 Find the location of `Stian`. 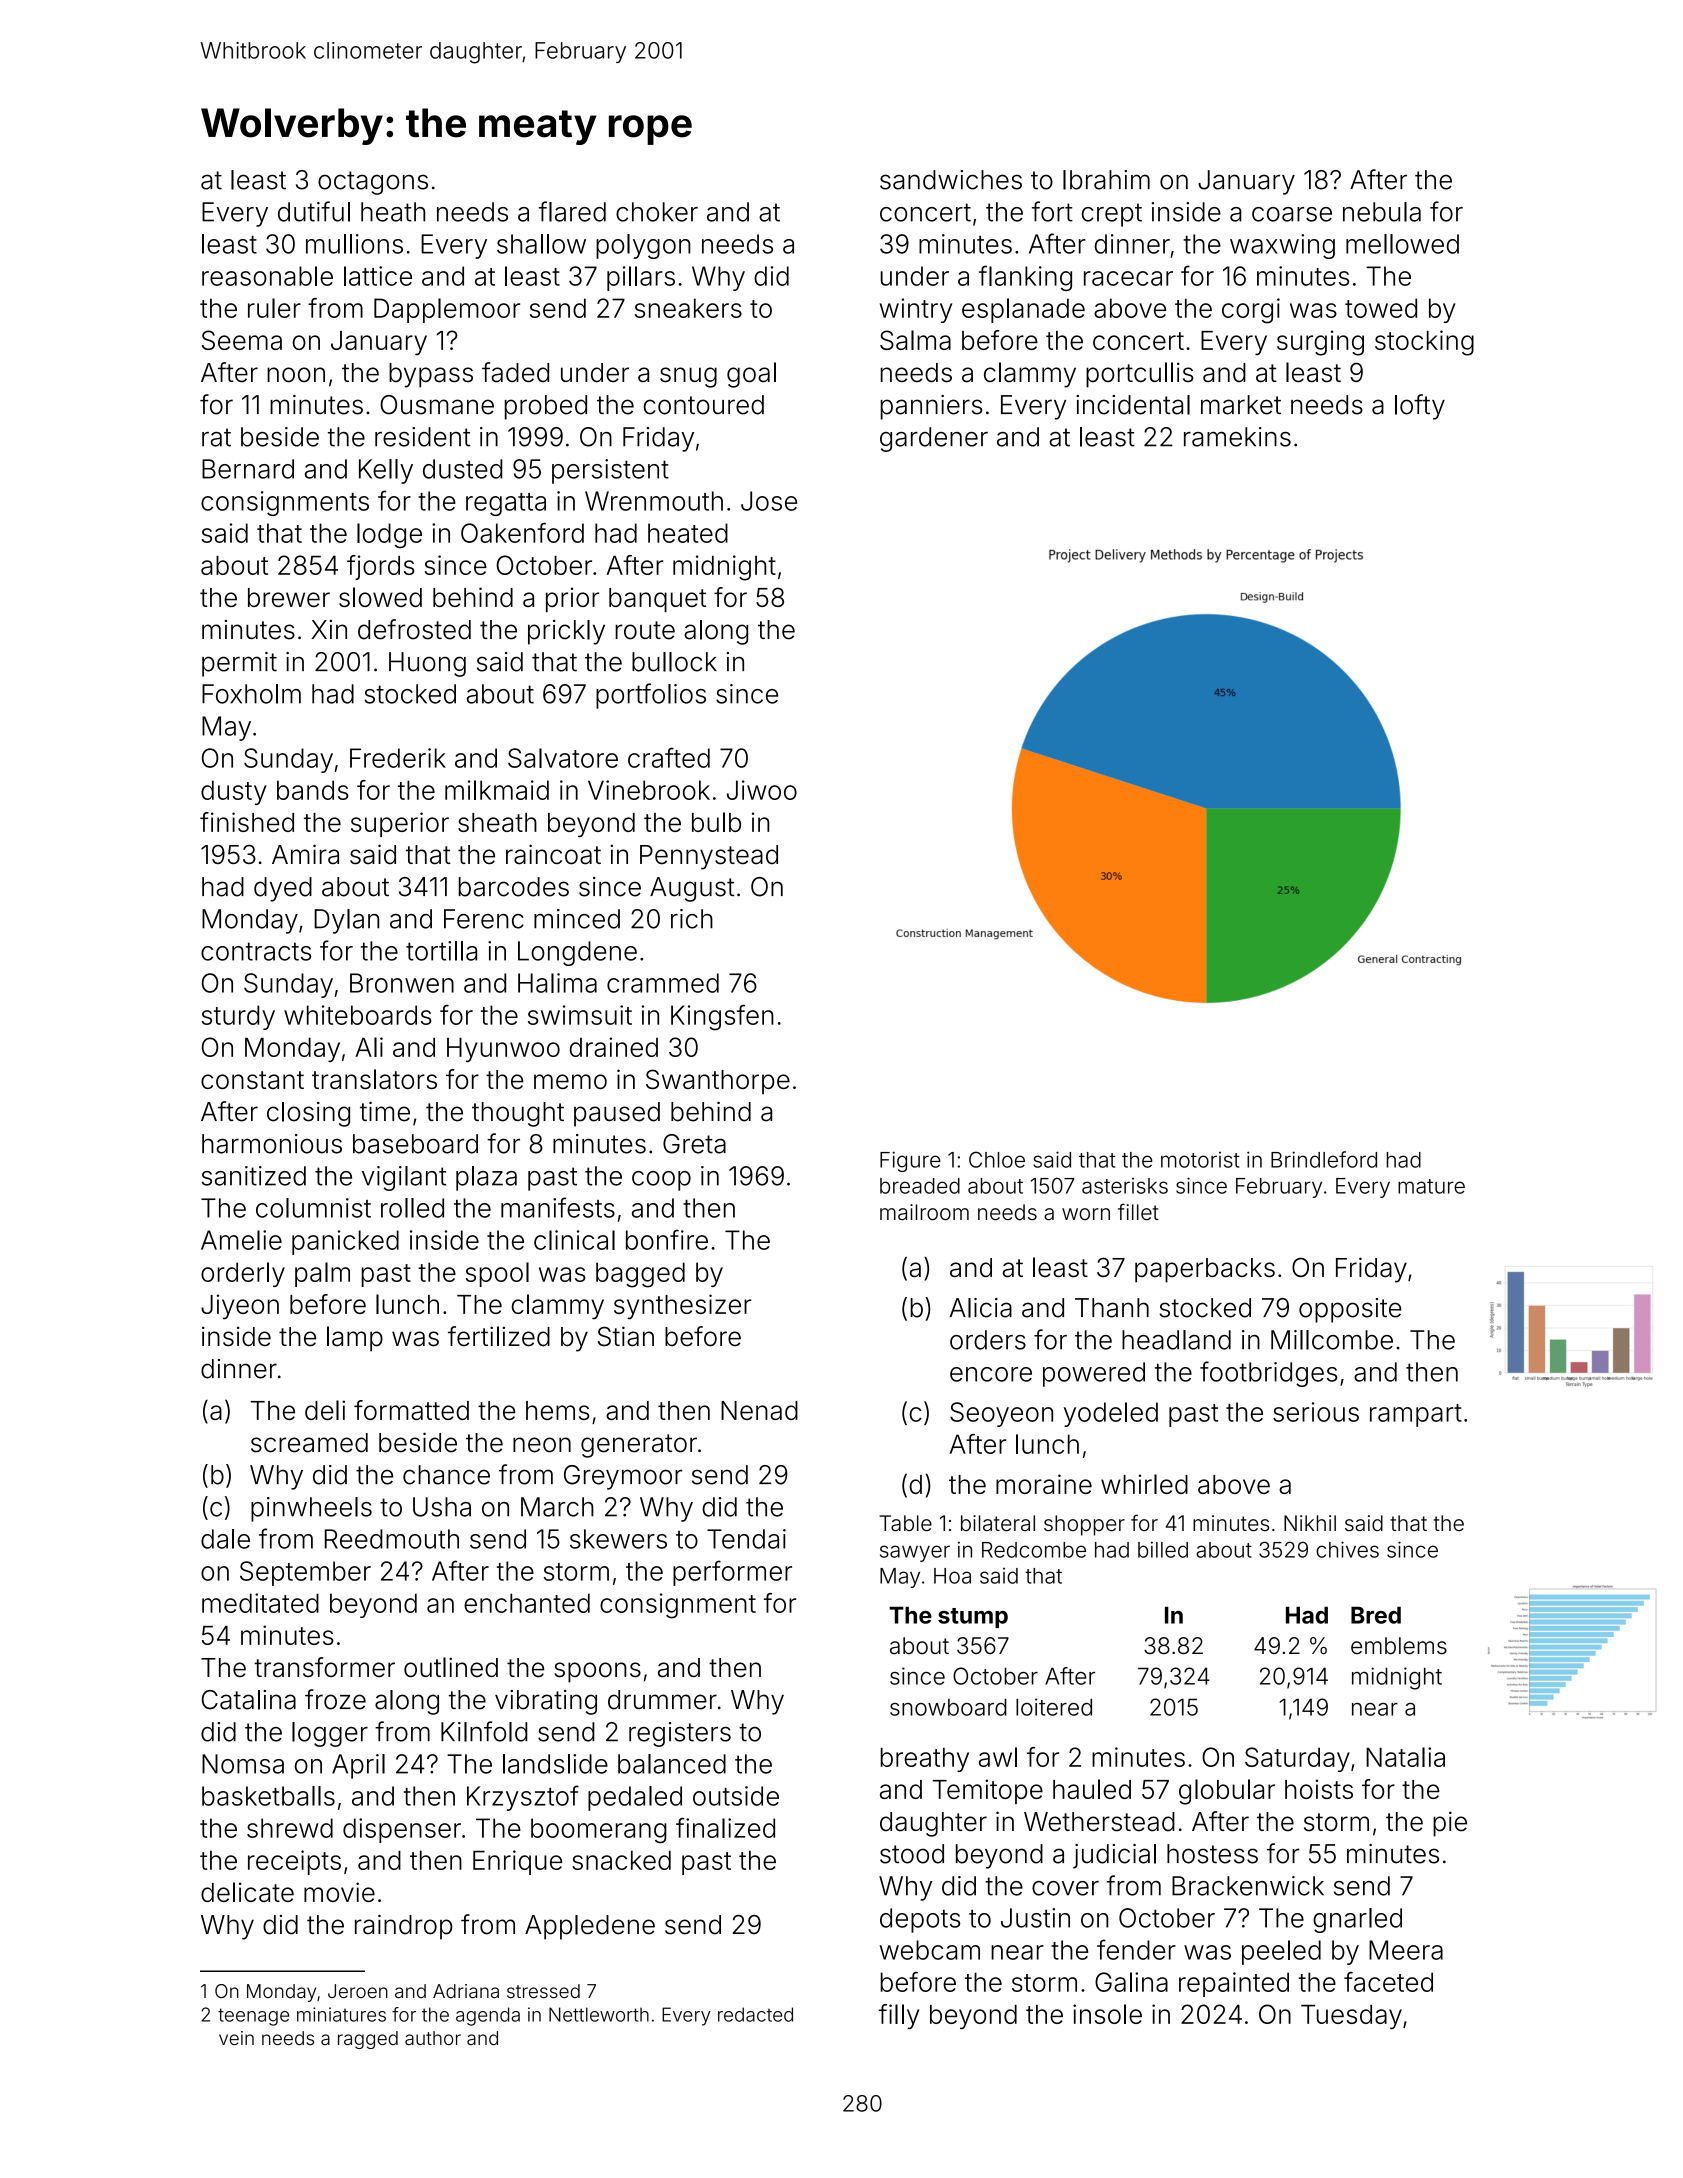

Stian is located at coordinates (626, 1336).
